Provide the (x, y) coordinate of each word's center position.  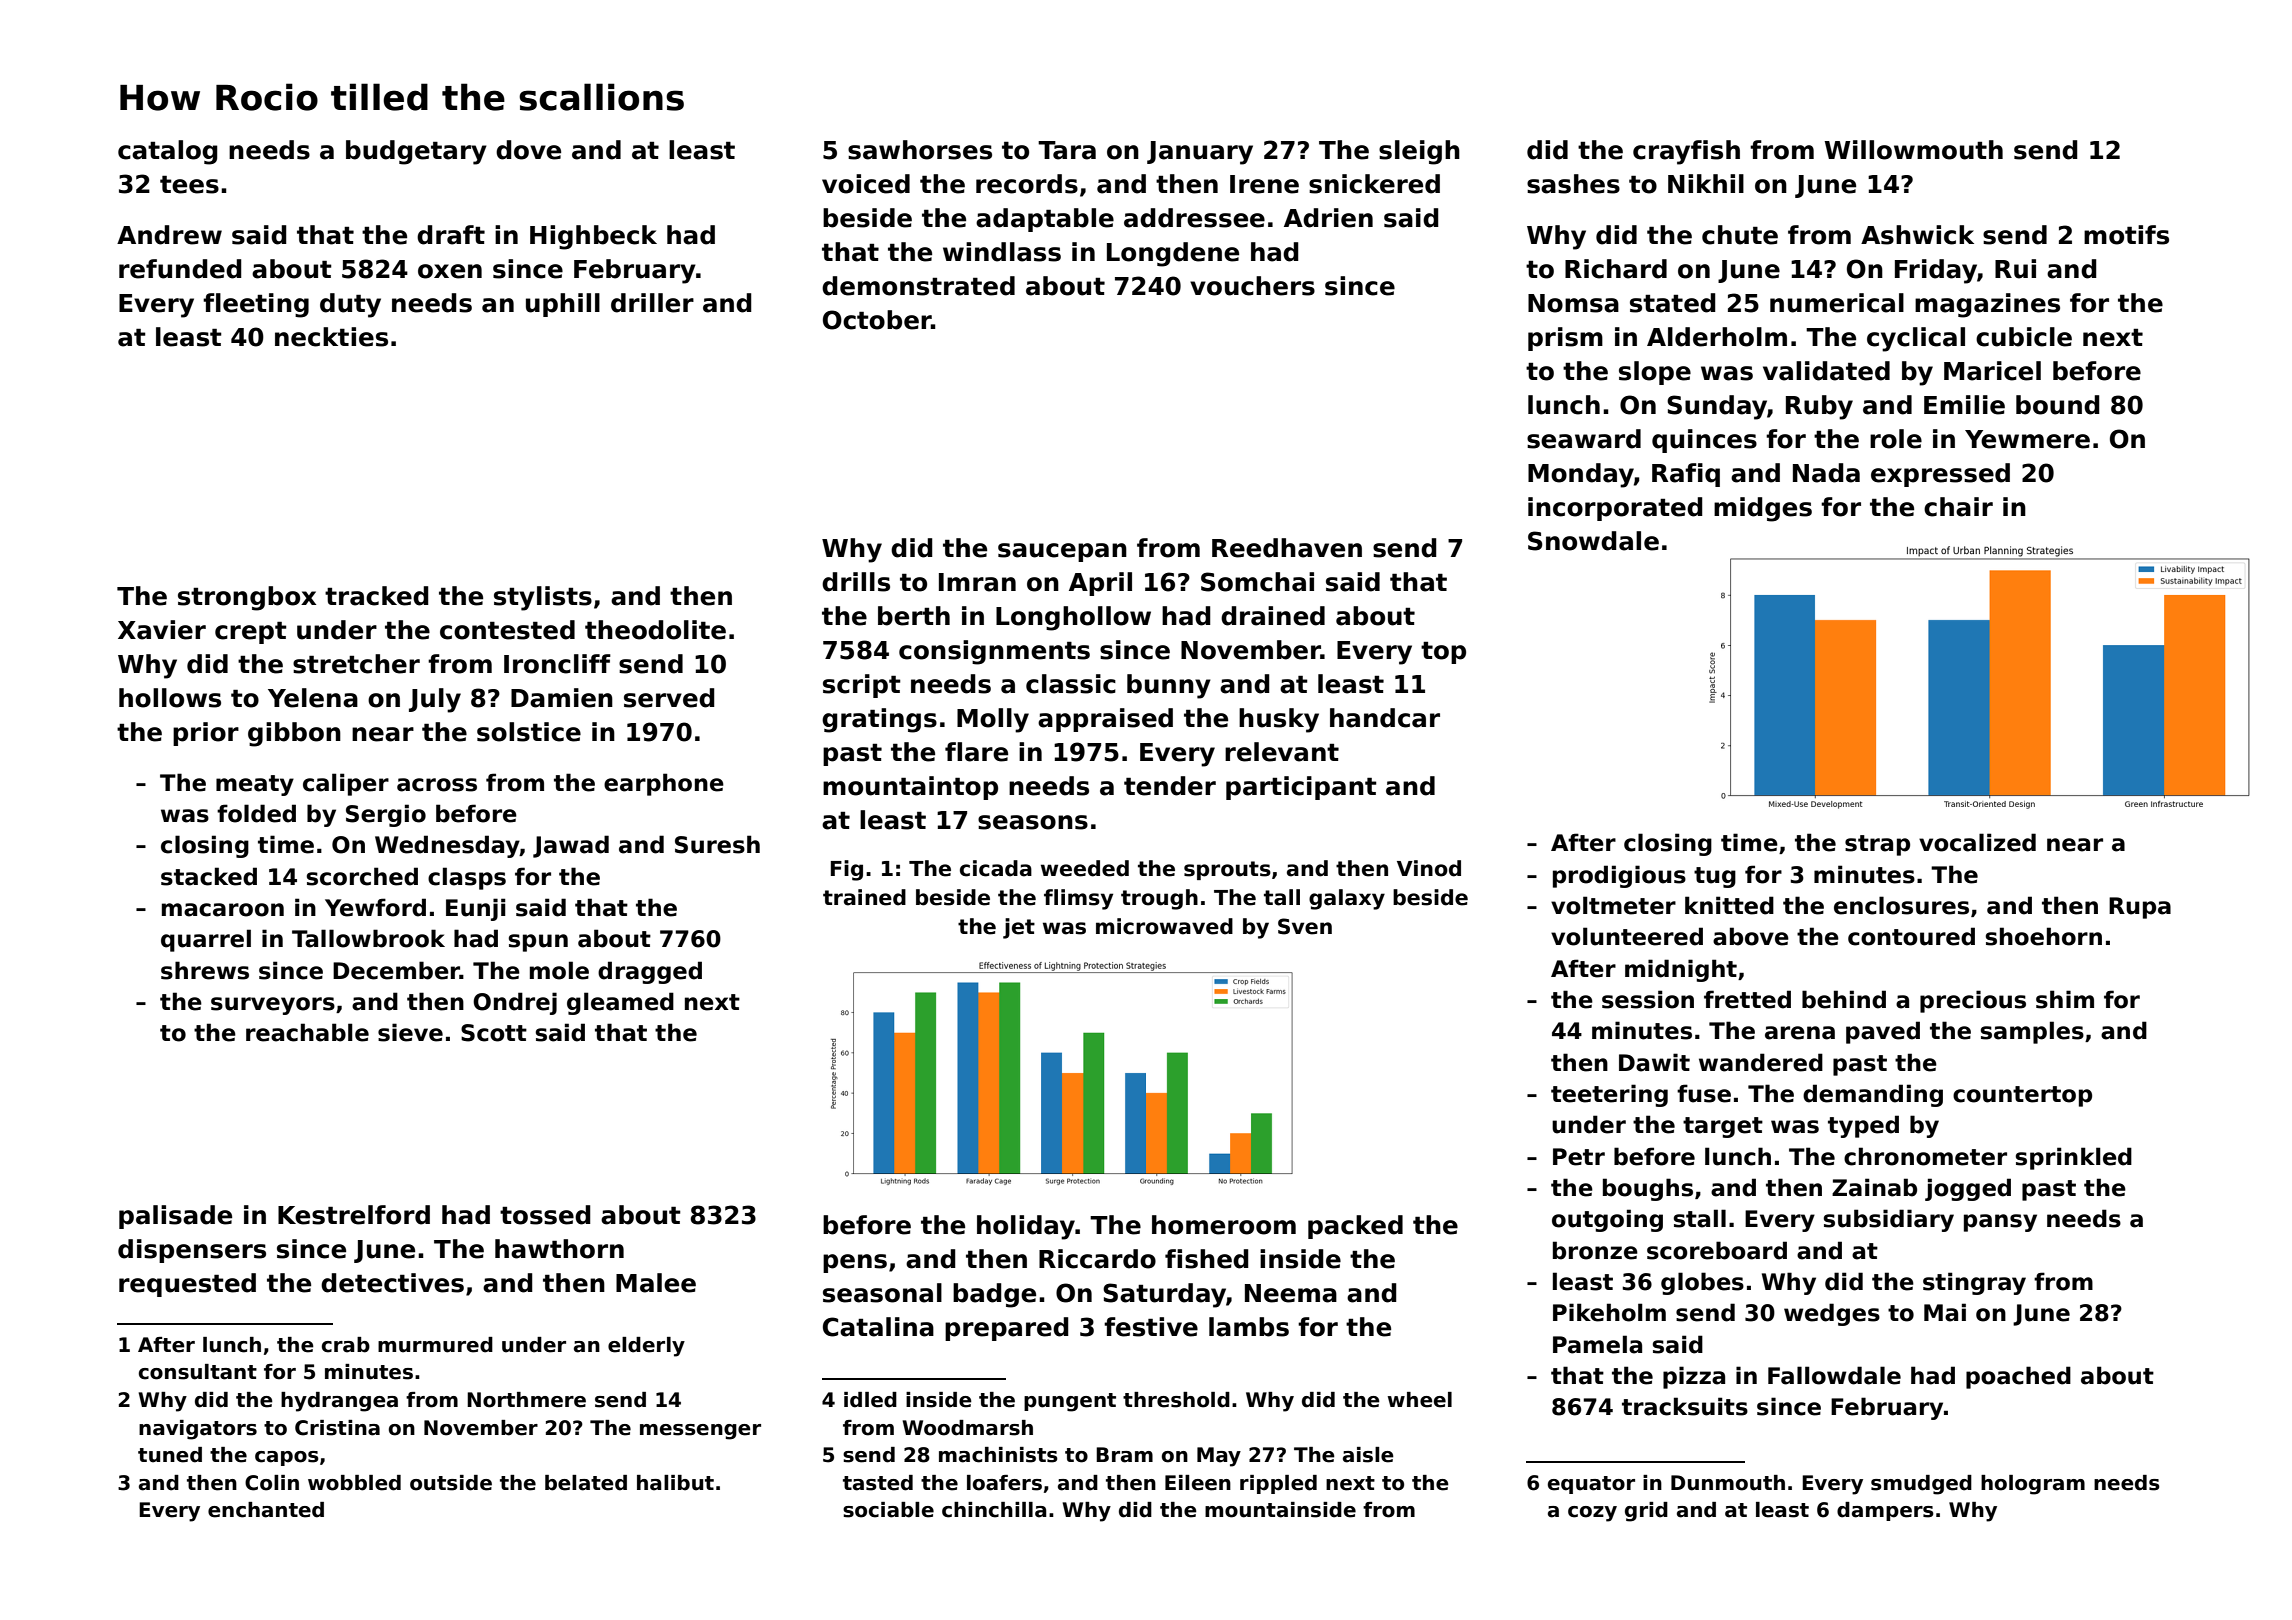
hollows (170, 698)
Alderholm (1717, 337)
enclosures (1901, 905)
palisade (175, 1217)
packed (1355, 1227)
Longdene (1173, 254)
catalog (168, 152)
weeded (1085, 868)
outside (451, 1483)
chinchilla (994, 1510)
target (1723, 1127)
